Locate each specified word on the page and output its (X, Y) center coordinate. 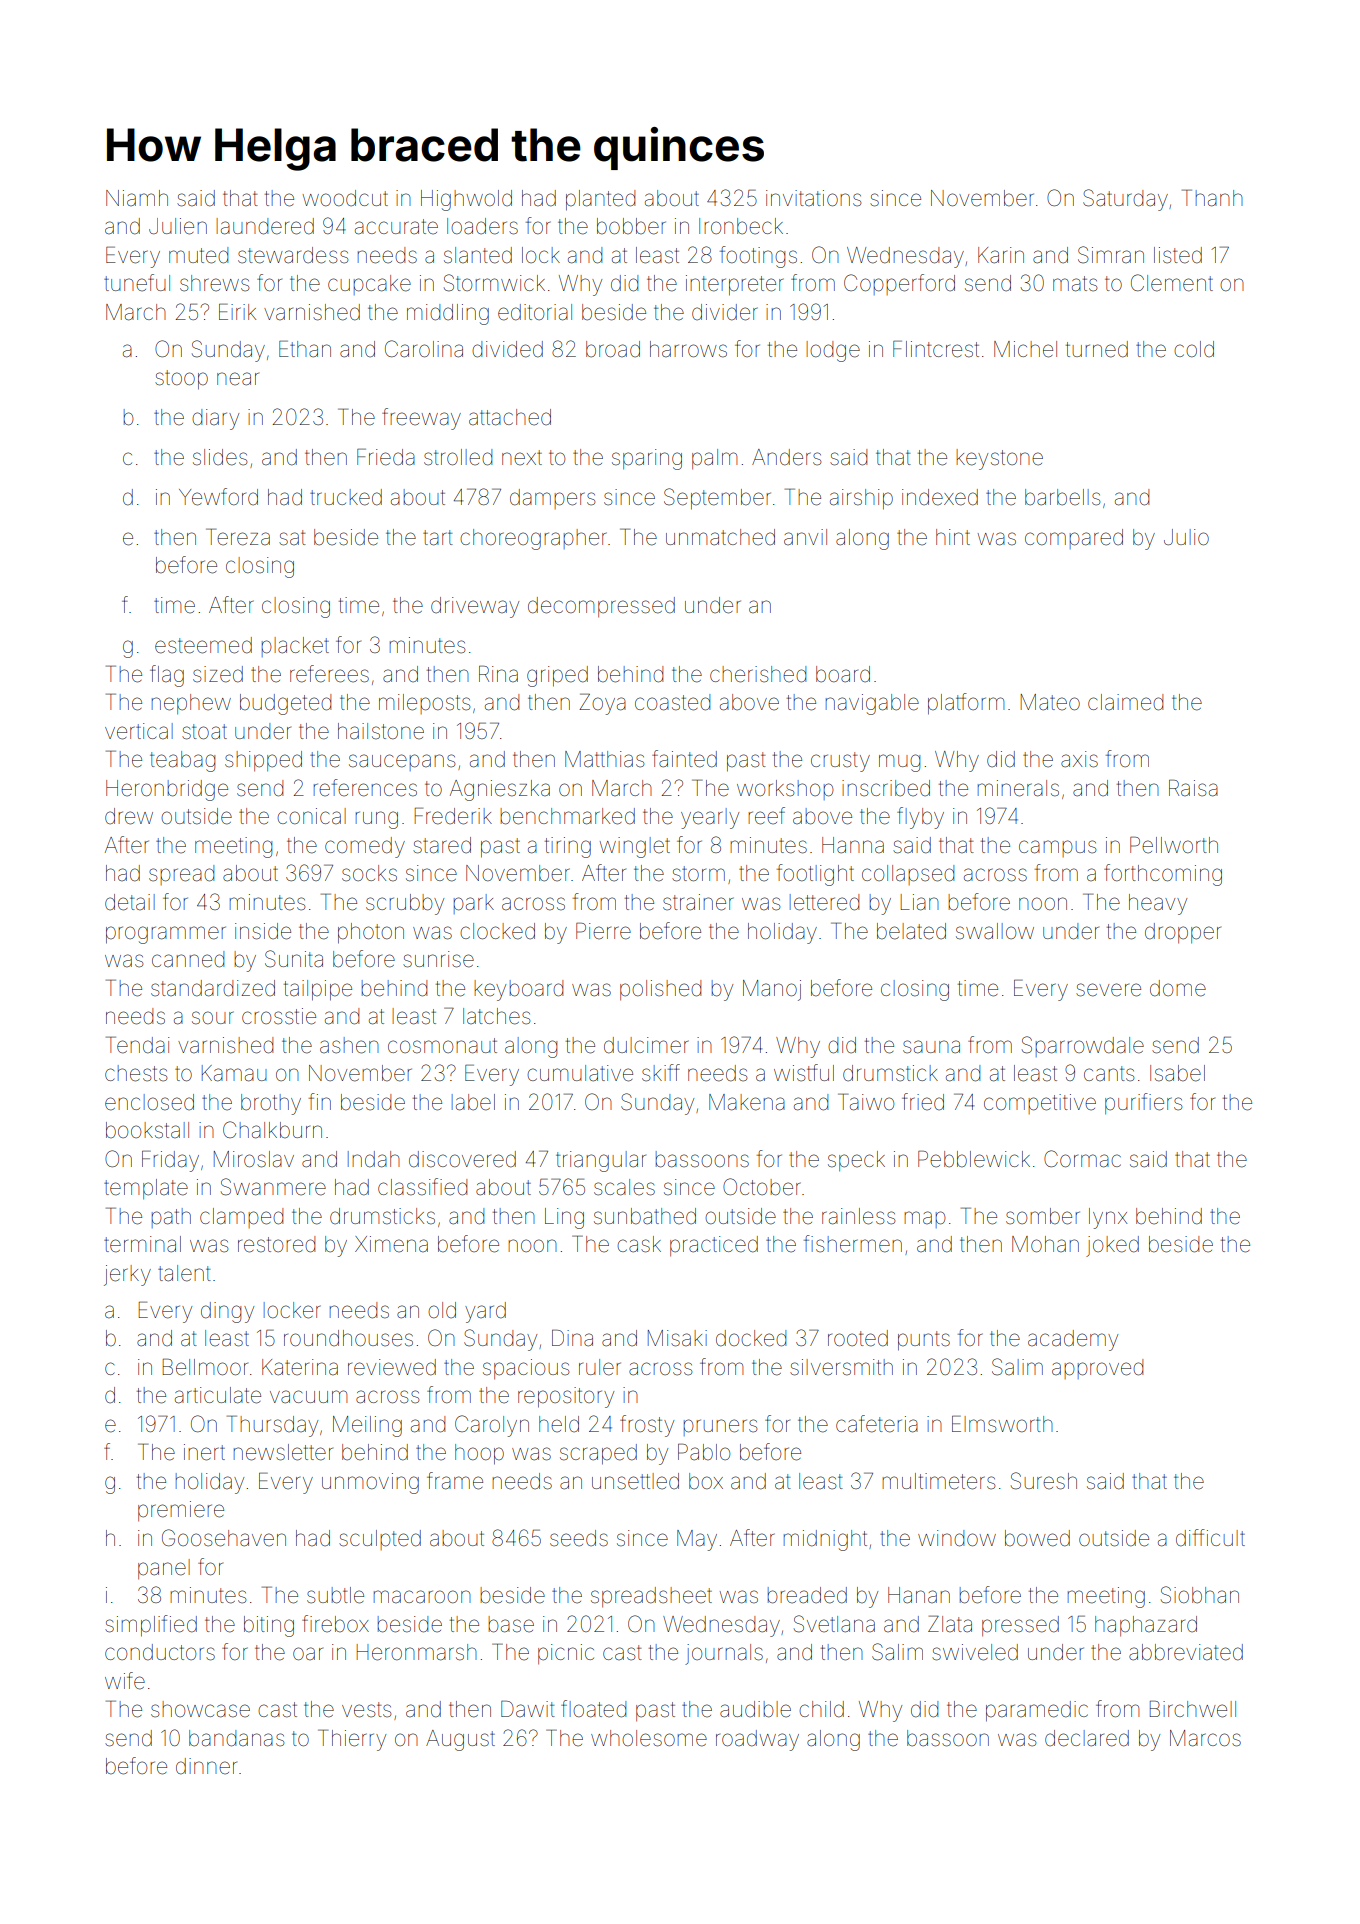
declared (1087, 1738)
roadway (757, 1740)
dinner (206, 1766)
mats (1075, 284)
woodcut (345, 198)
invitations (813, 198)
